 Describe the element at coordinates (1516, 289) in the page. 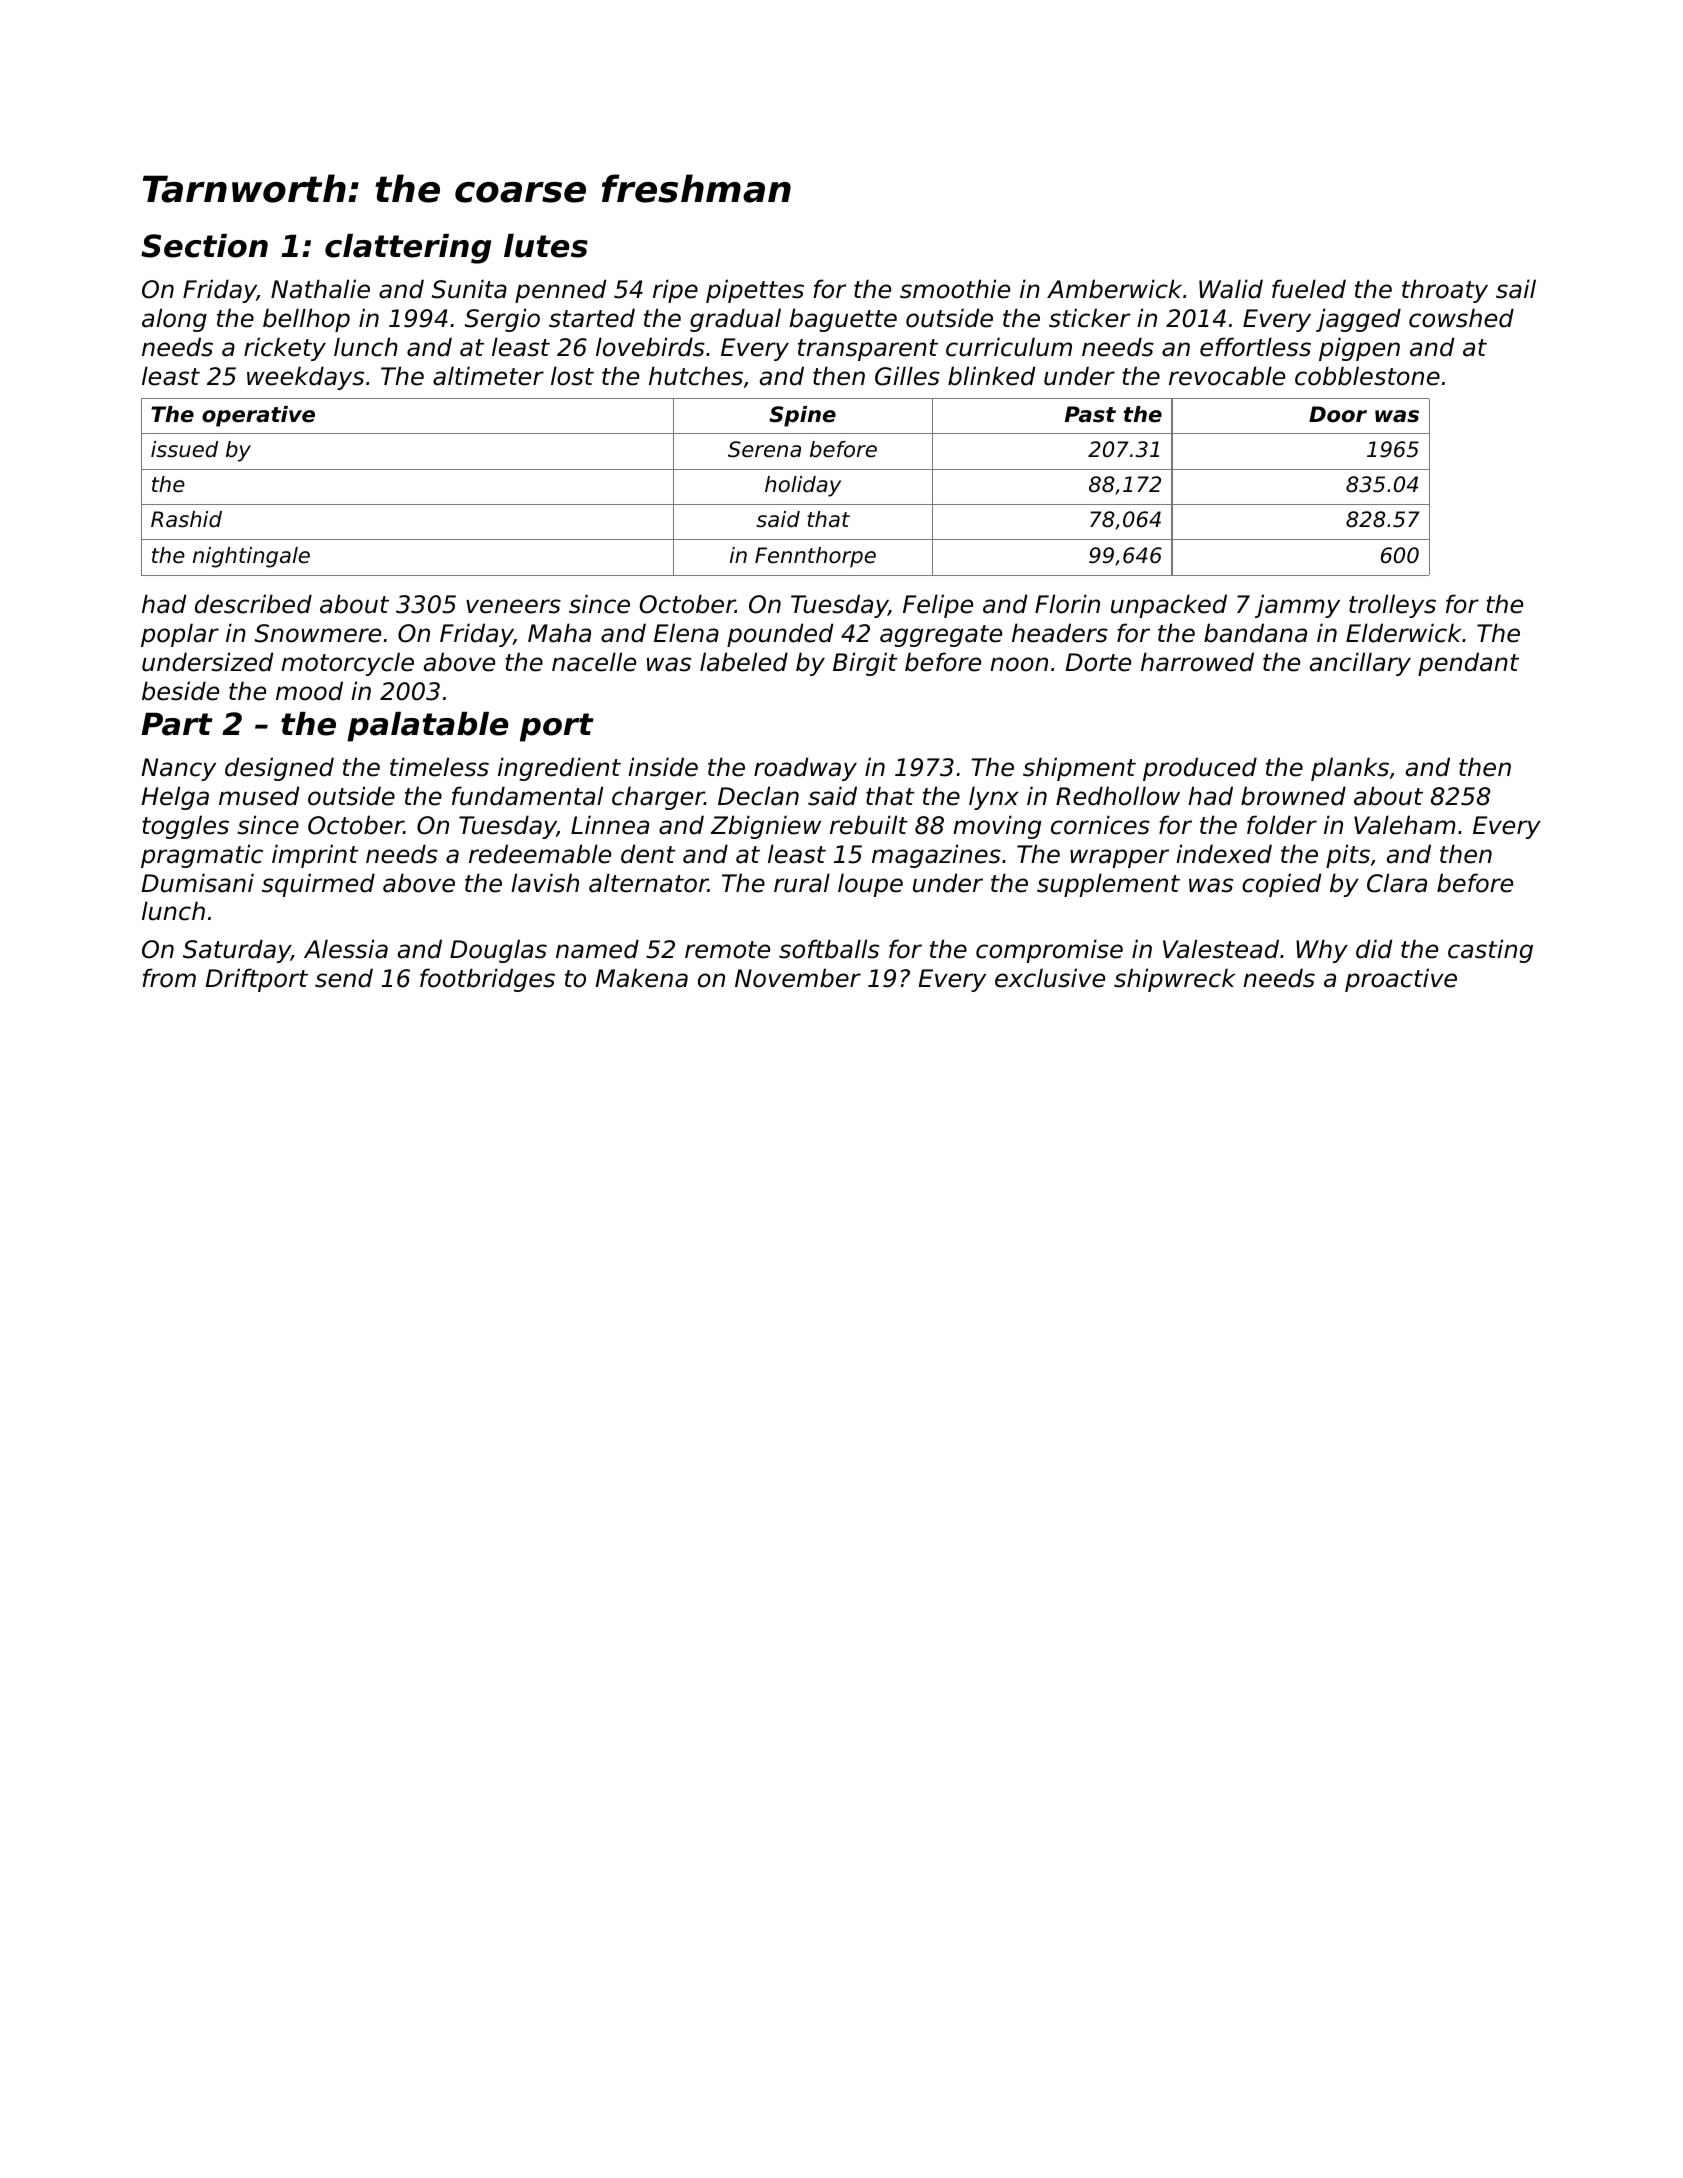

I see `sail` at that location.
